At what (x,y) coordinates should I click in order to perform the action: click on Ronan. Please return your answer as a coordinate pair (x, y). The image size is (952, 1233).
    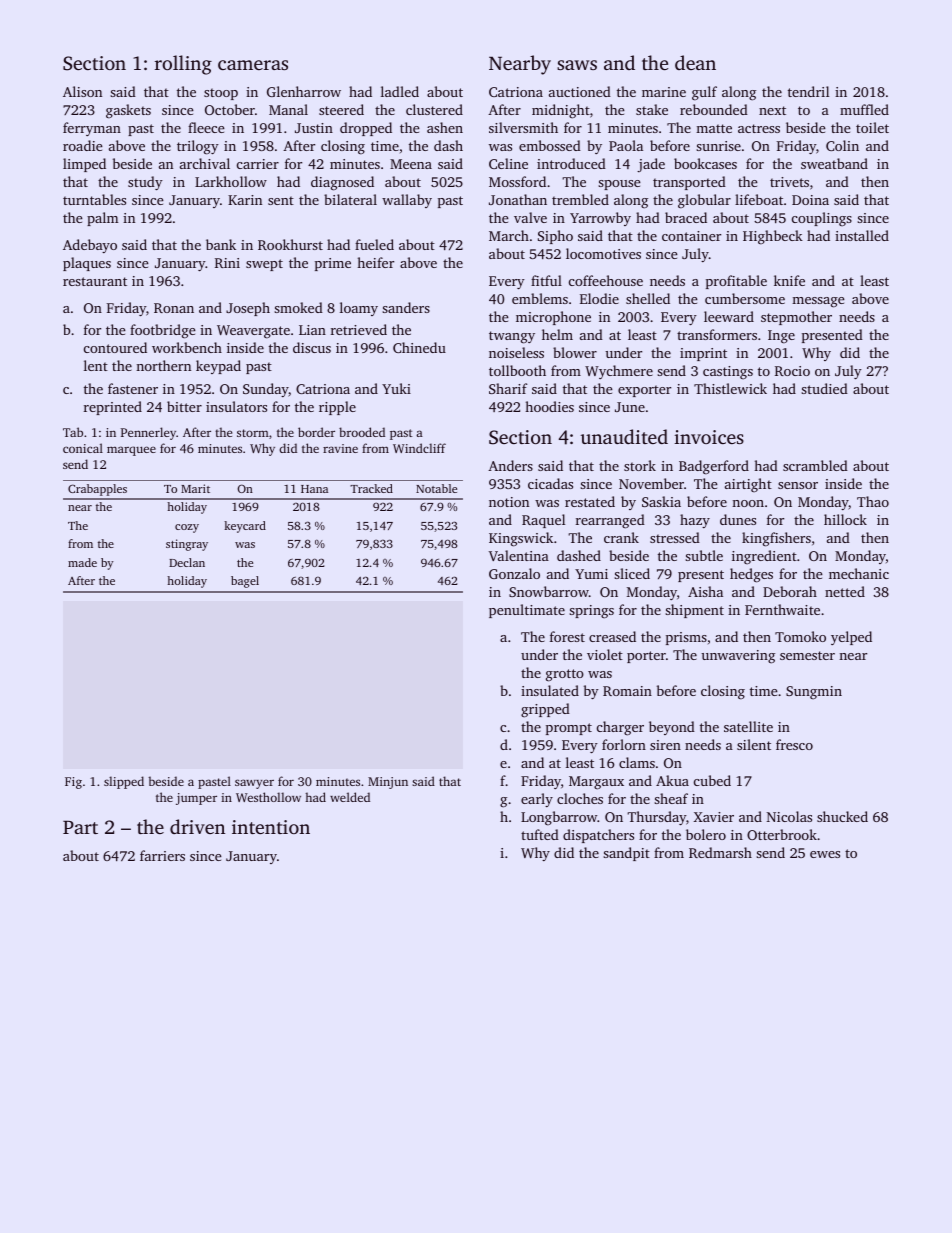
    Looking at the image, I should click on (174, 308).
